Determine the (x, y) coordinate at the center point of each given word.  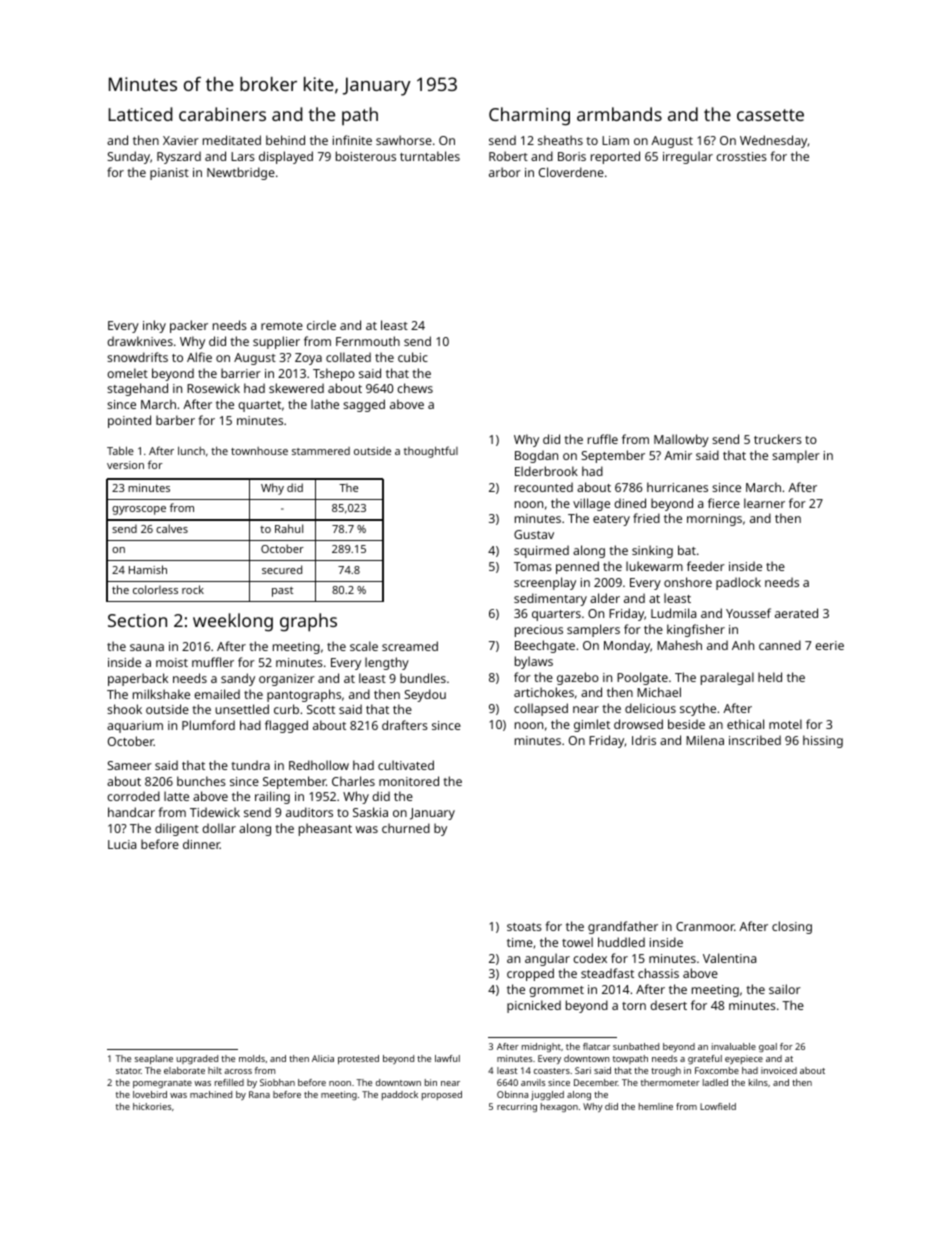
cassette (770, 115)
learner (764, 503)
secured (282, 569)
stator (128, 1071)
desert (668, 1005)
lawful (447, 1058)
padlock (738, 583)
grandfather (623, 927)
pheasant (325, 829)
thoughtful (431, 452)
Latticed (140, 114)
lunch (191, 450)
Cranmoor (705, 926)
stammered (321, 451)
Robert (508, 156)
